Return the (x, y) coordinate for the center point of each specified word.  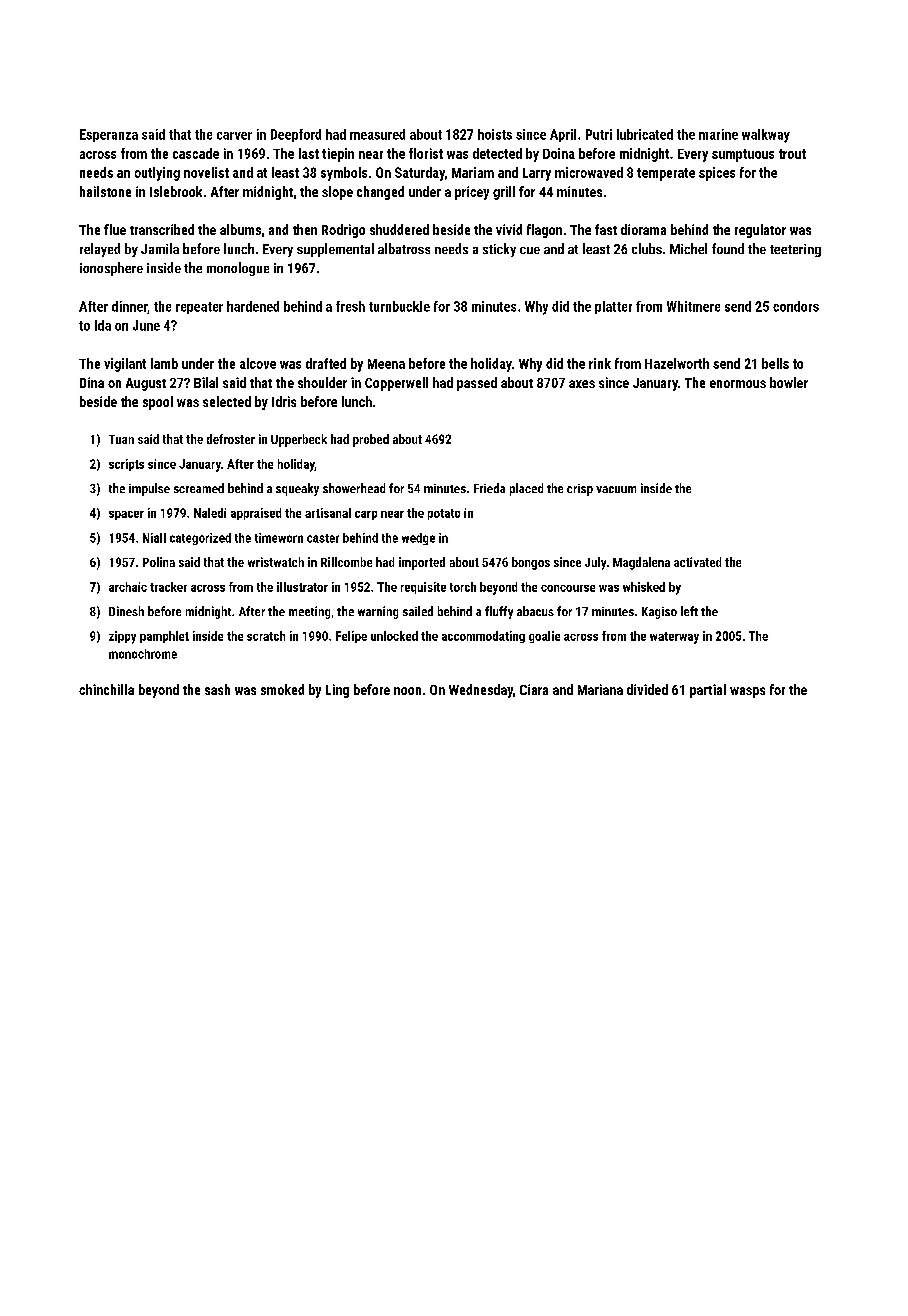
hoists (495, 134)
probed (371, 440)
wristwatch (276, 562)
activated (697, 562)
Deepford (296, 135)
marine (718, 134)
